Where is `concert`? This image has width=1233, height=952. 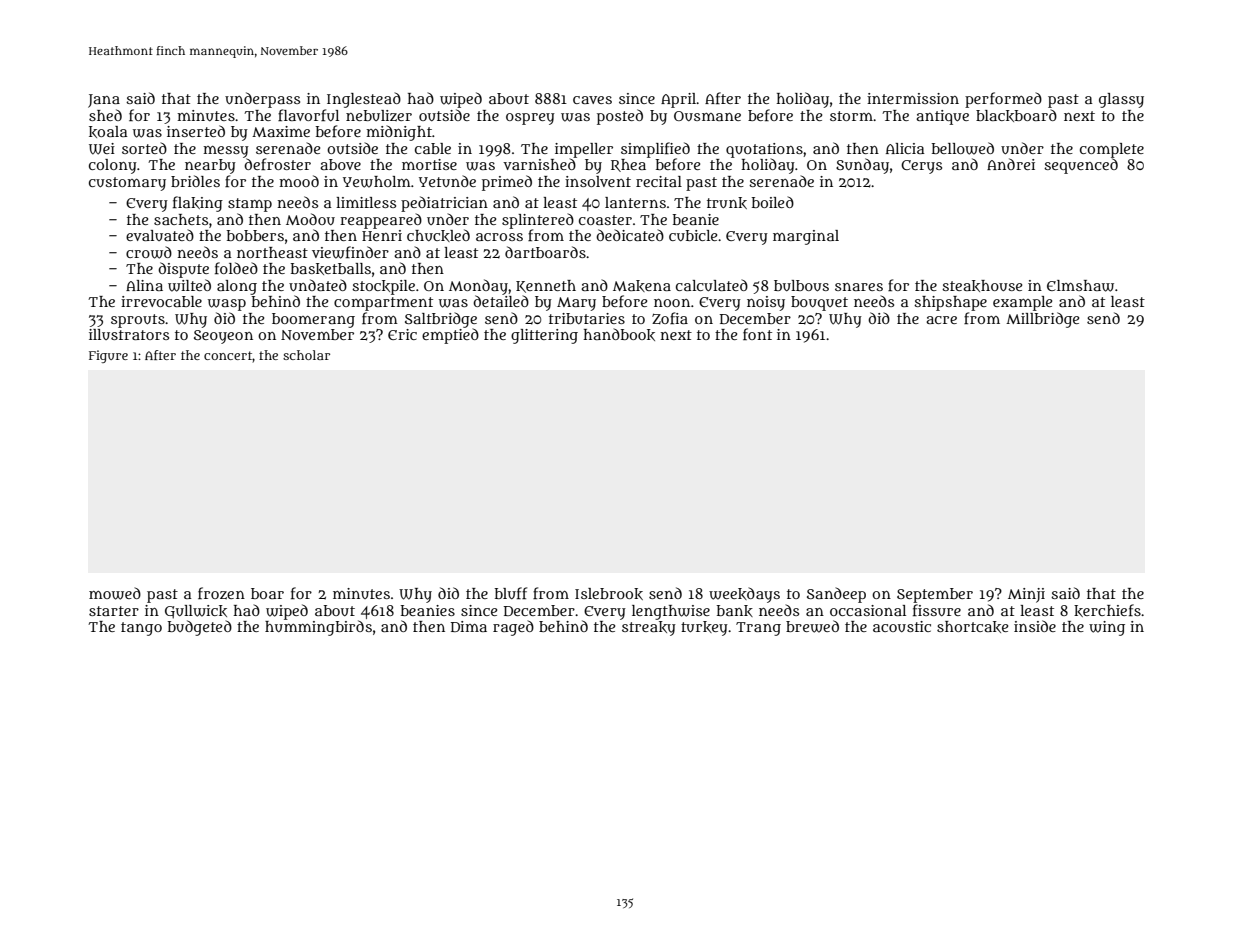
concert is located at coordinates (228, 355).
